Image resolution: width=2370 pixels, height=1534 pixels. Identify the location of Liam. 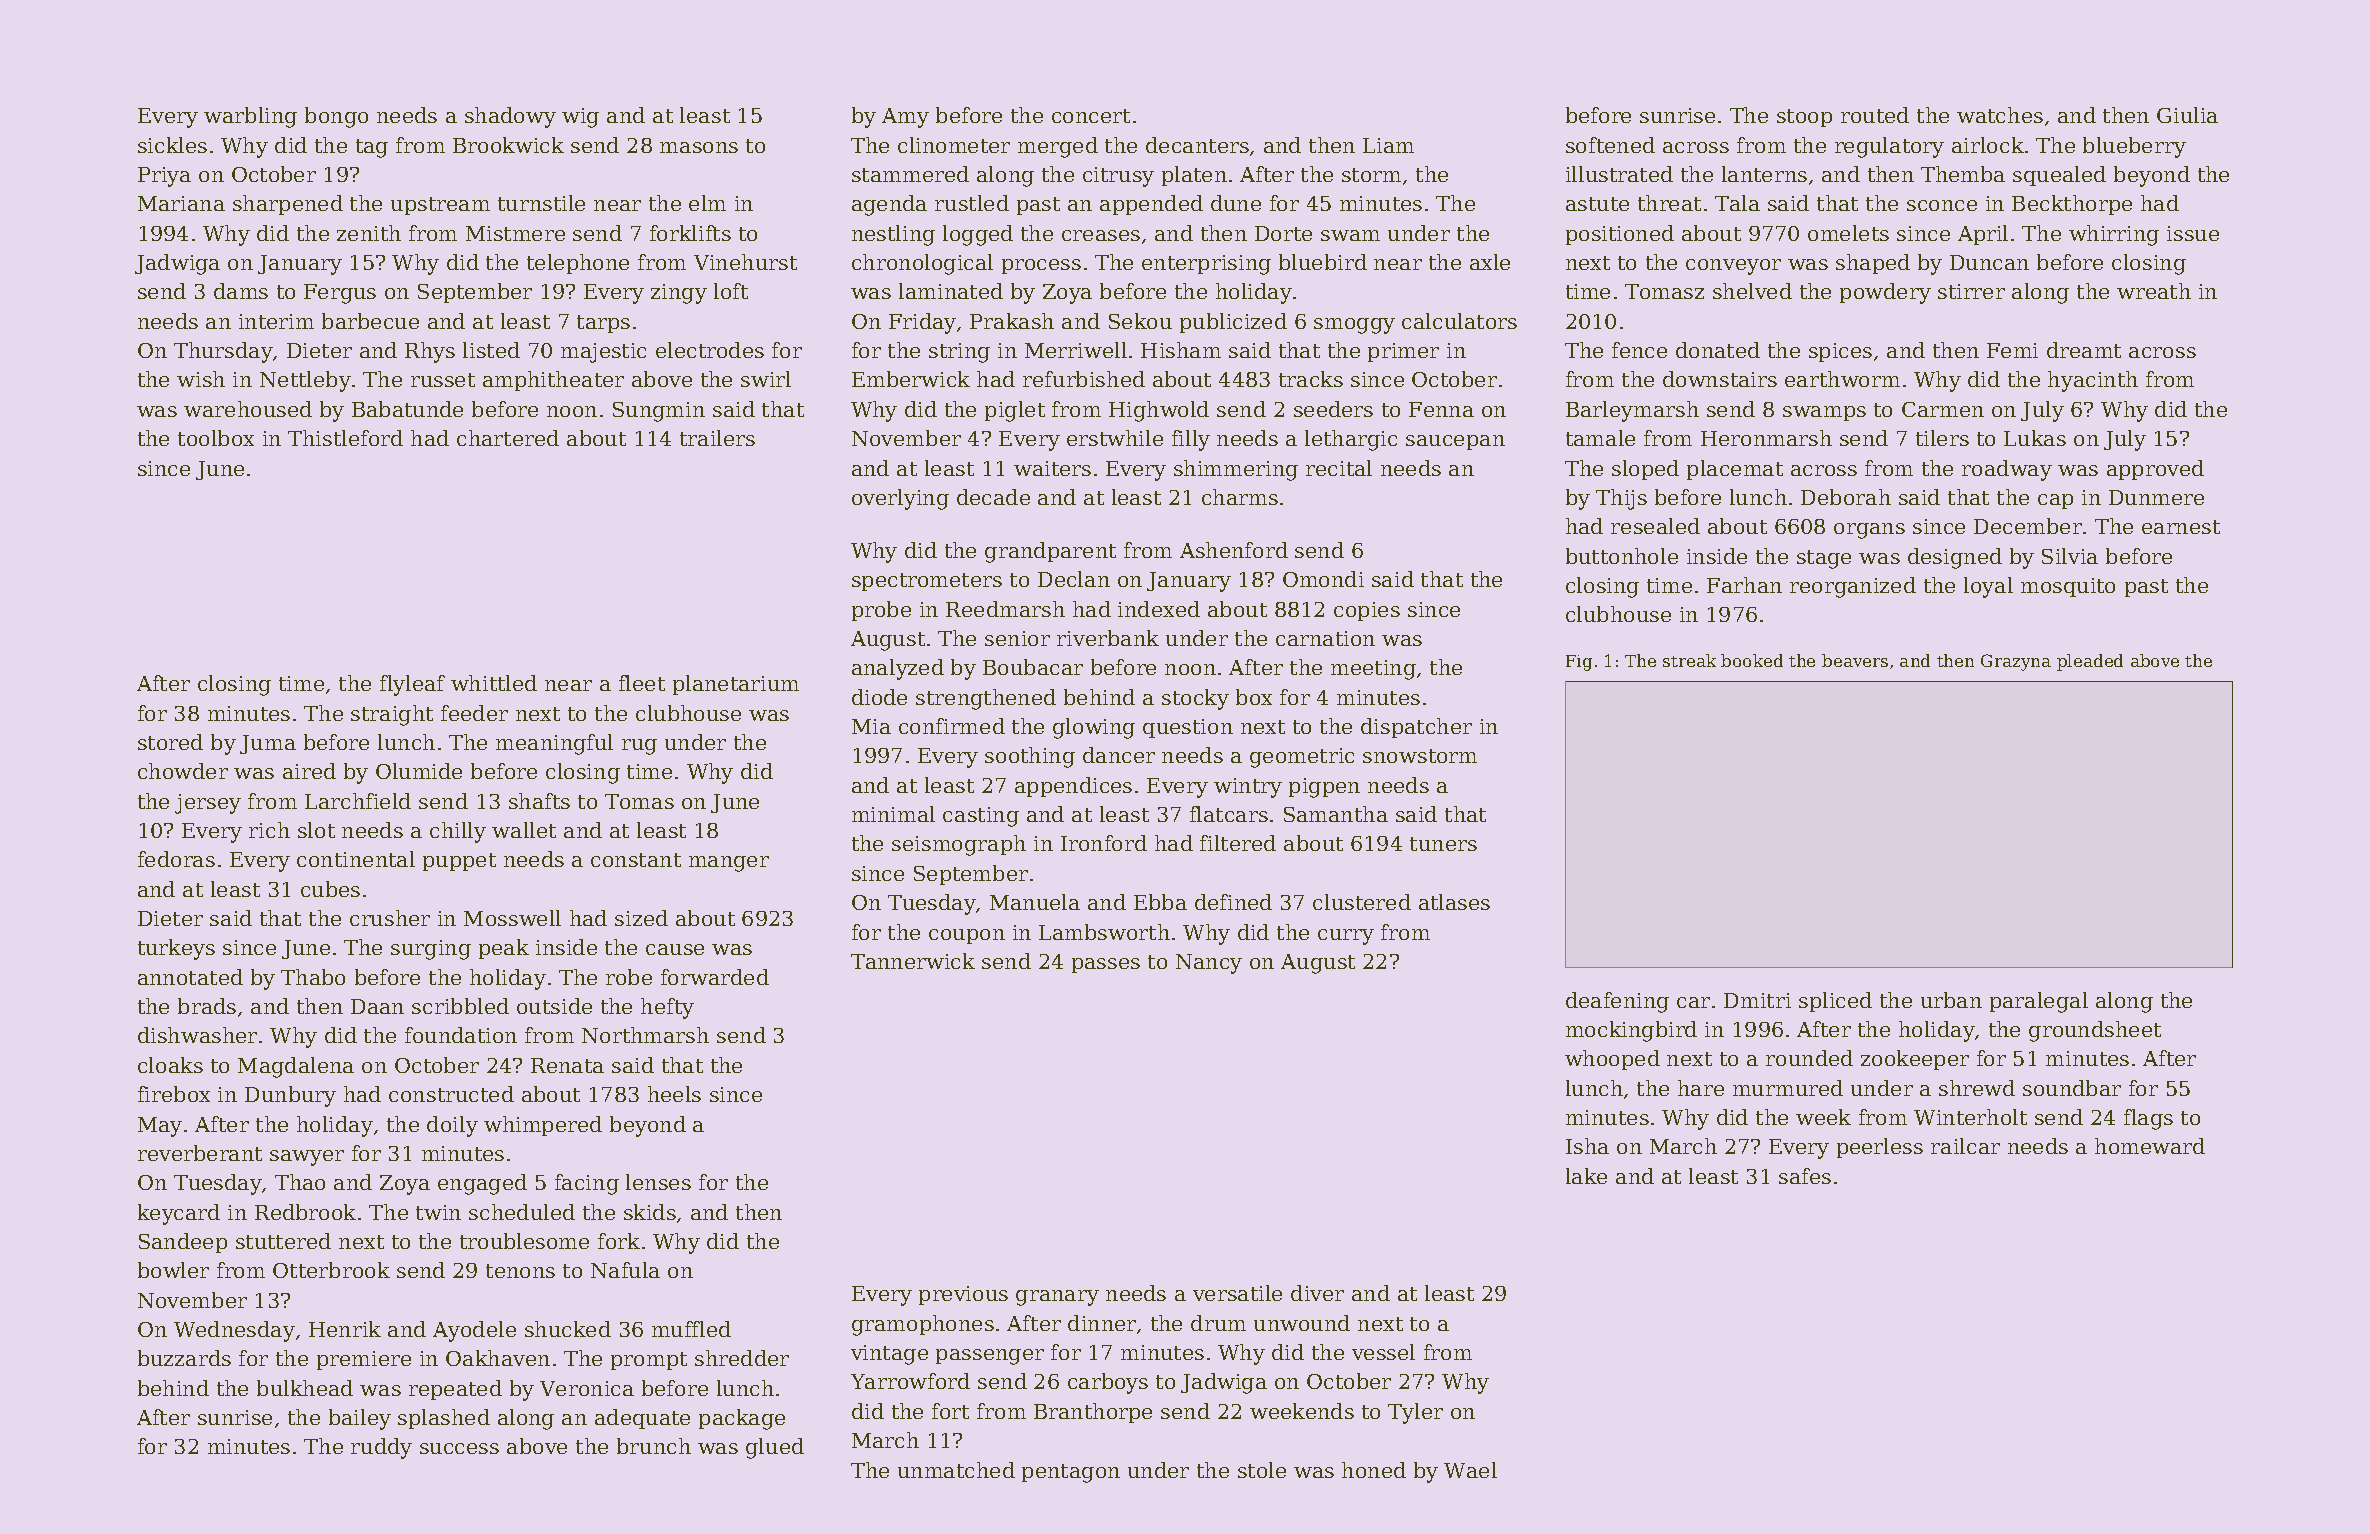
(1388, 145).
